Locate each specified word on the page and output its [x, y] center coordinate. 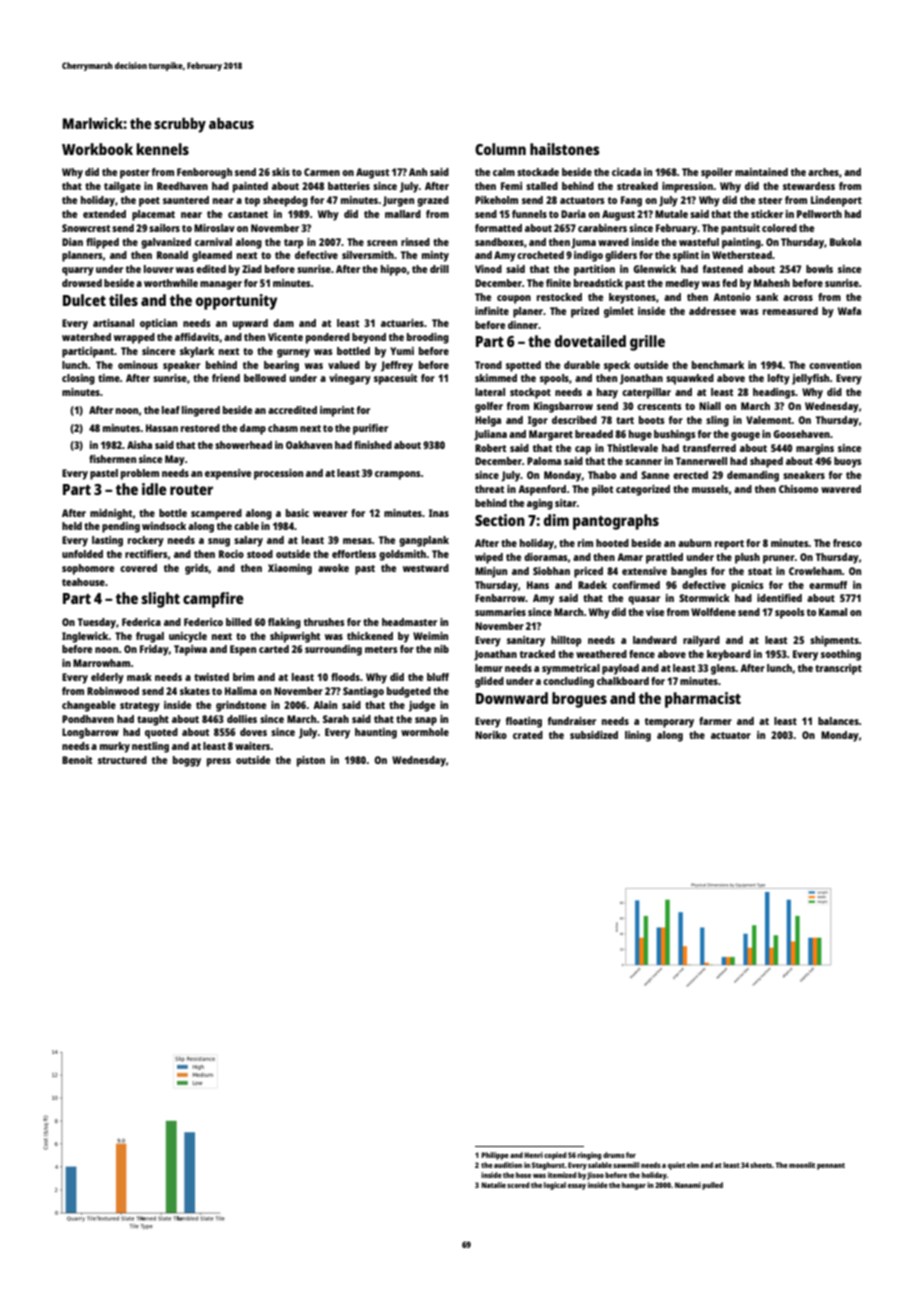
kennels [162, 149]
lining [638, 736]
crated [528, 735]
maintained [761, 172]
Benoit [77, 760]
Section [500, 520]
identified [779, 598]
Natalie [493, 1185]
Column [500, 149]
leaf [171, 410]
